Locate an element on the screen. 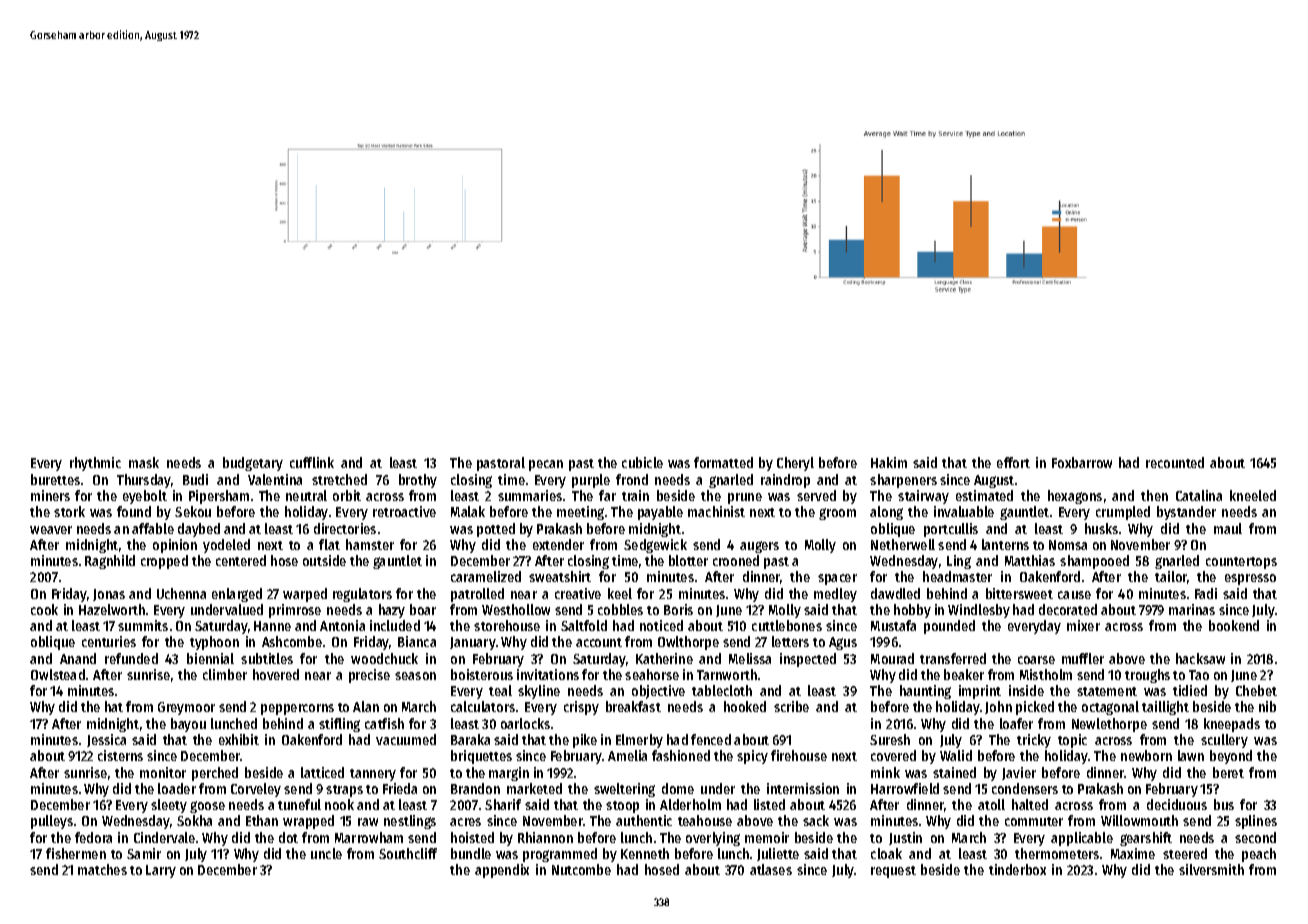 The image size is (1308, 924). enlarged is located at coordinates (237, 595).
